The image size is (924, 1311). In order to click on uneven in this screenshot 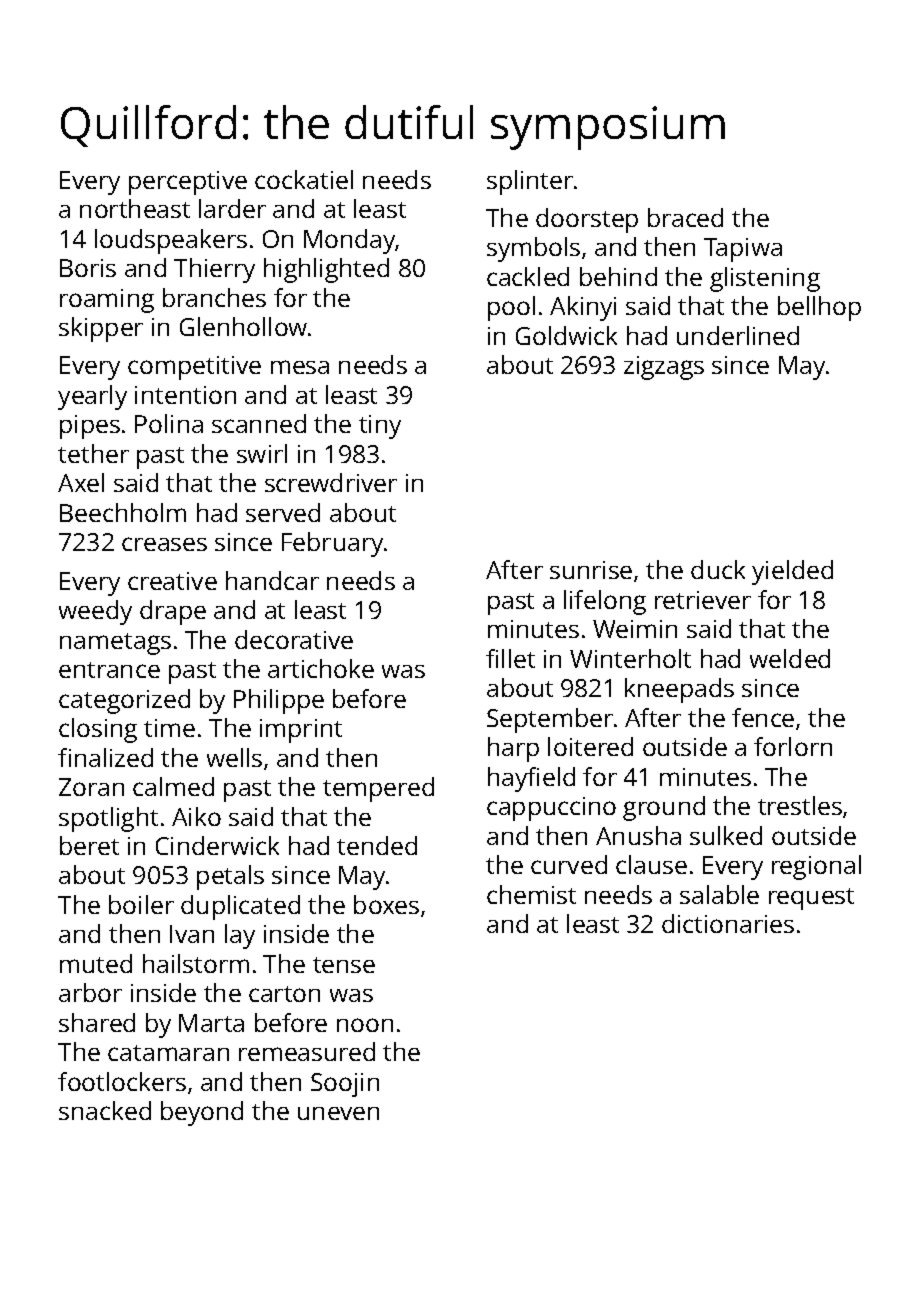, I will do `click(338, 1113)`.
